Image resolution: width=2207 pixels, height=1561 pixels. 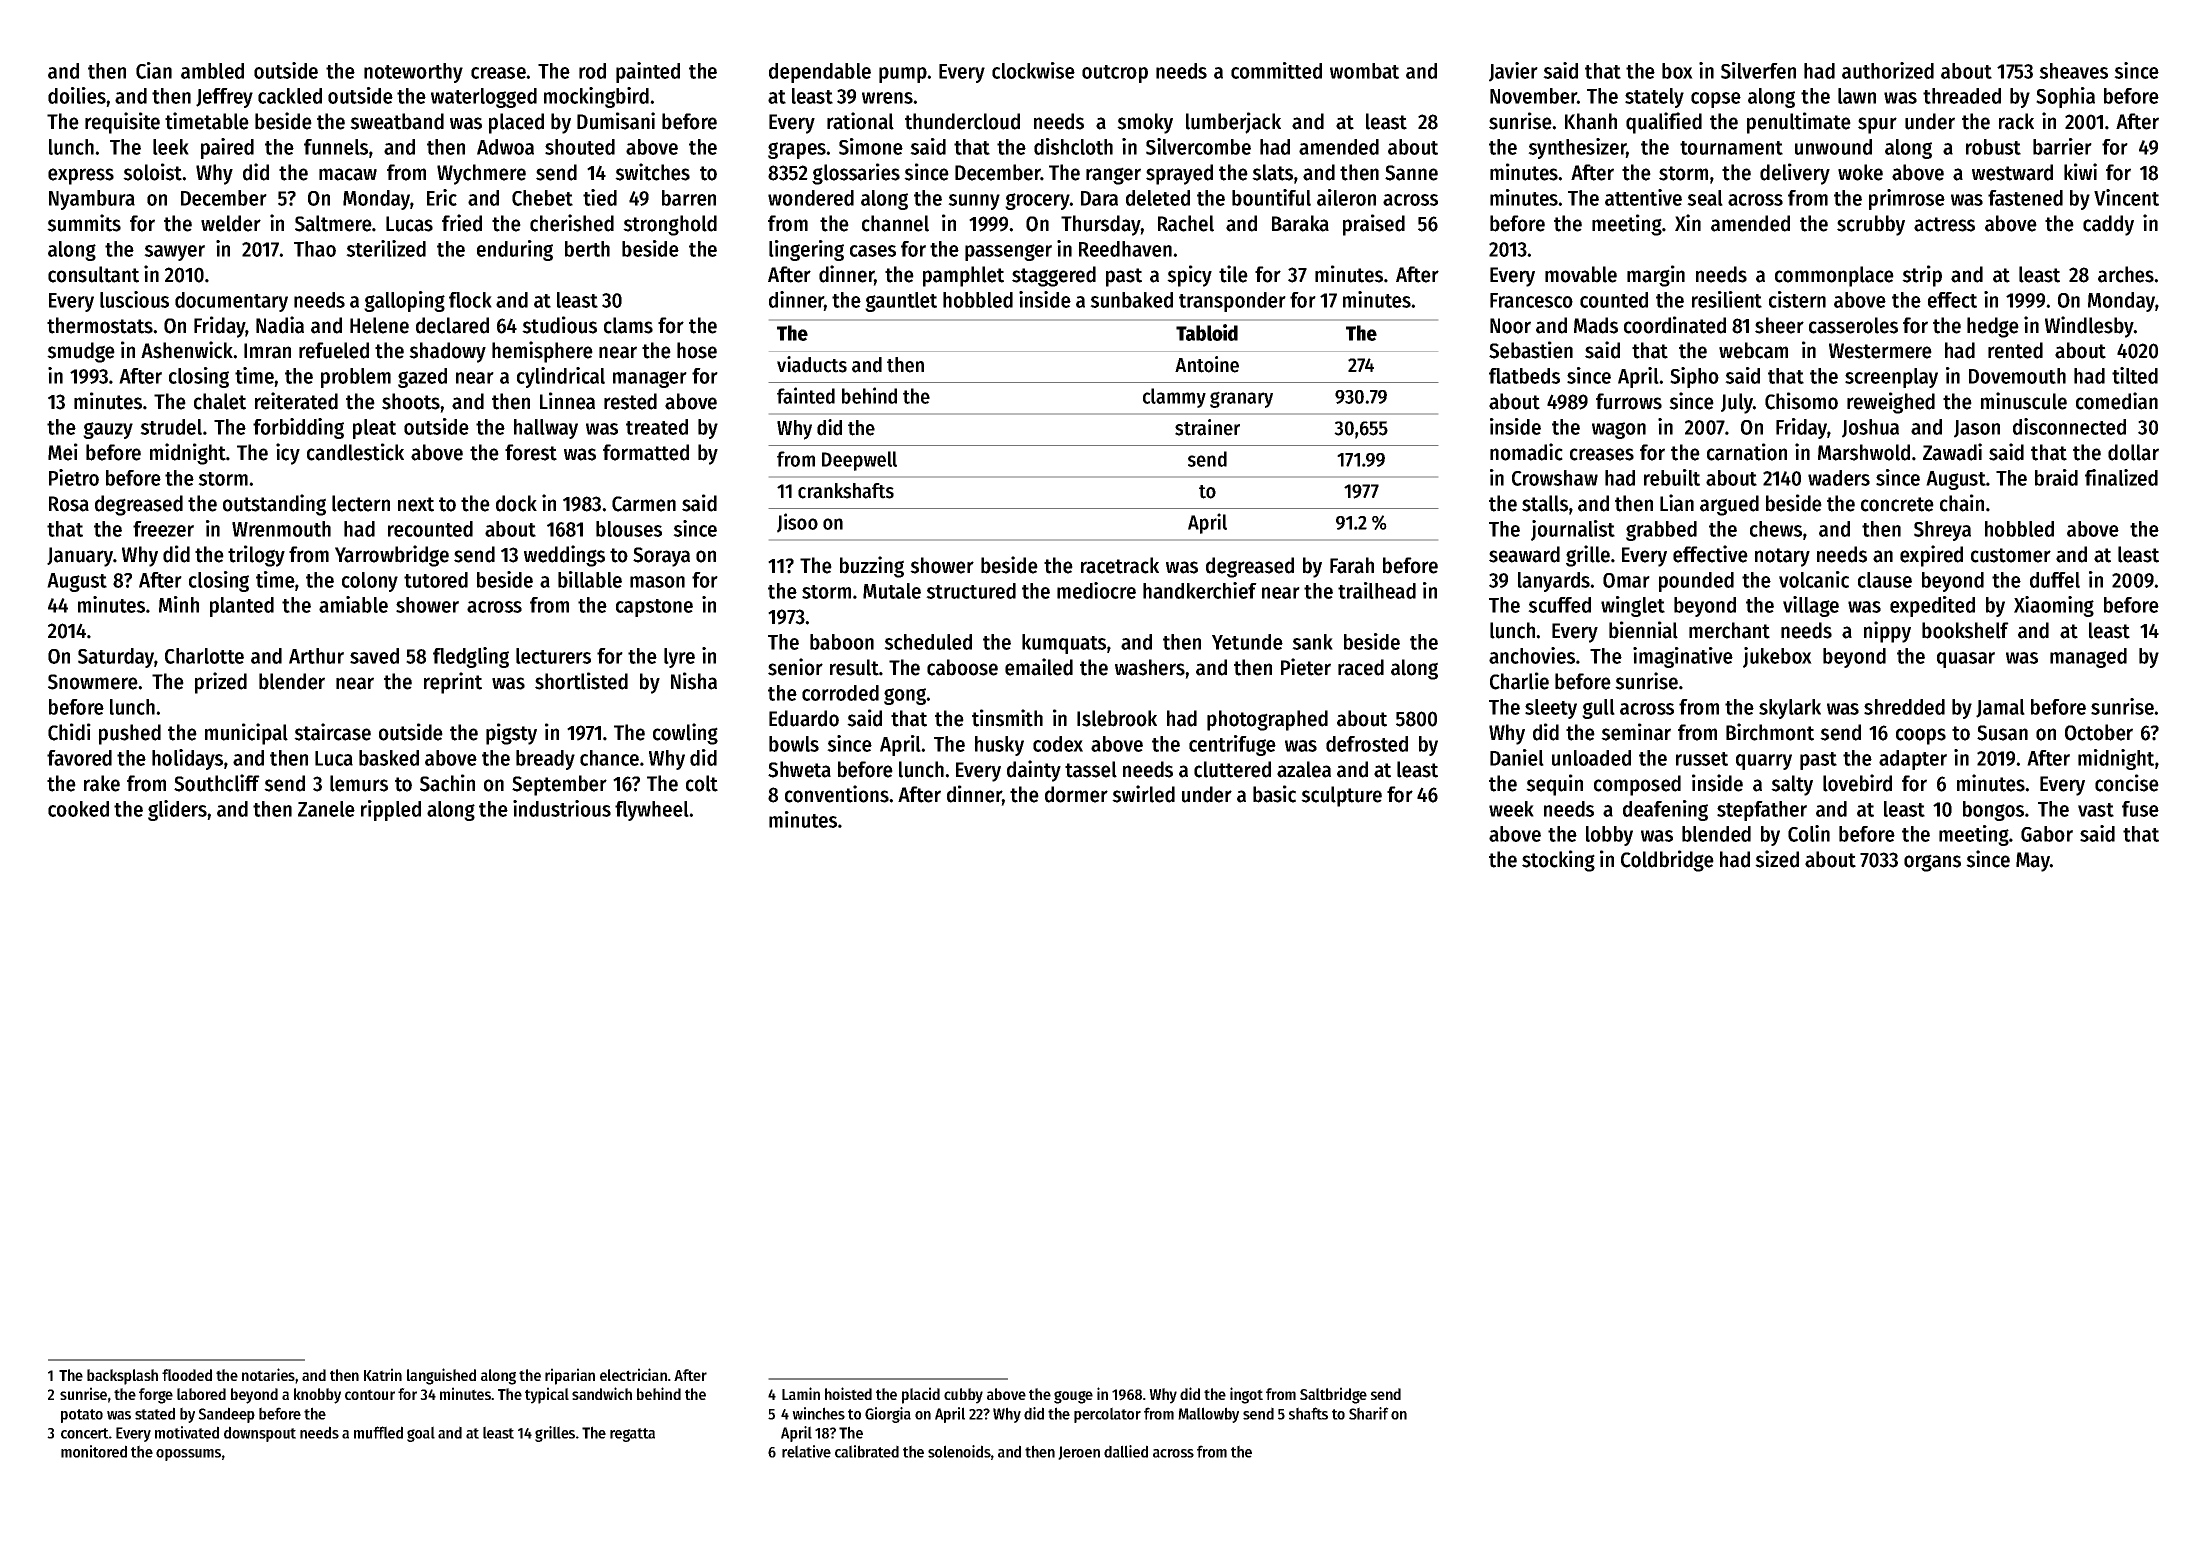 I want to click on sheaves, so click(x=2073, y=71).
